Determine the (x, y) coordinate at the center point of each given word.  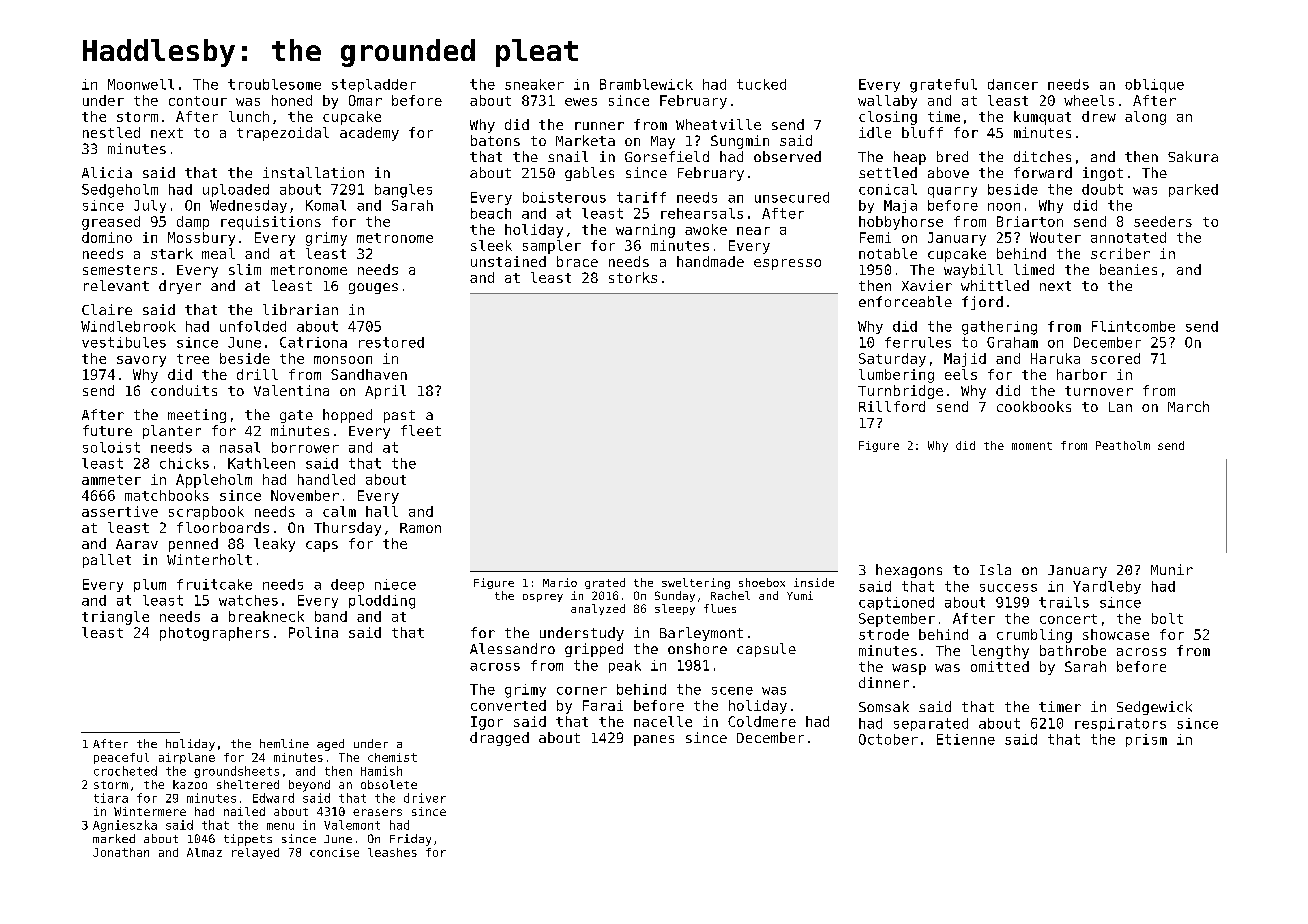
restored (391, 342)
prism (1146, 740)
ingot (1103, 174)
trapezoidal (283, 134)
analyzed (598, 609)
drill (257, 374)
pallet (107, 561)
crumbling (1034, 636)
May (663, 142)
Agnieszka (125, 826)
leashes (392, 852)
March (1188, 406)
